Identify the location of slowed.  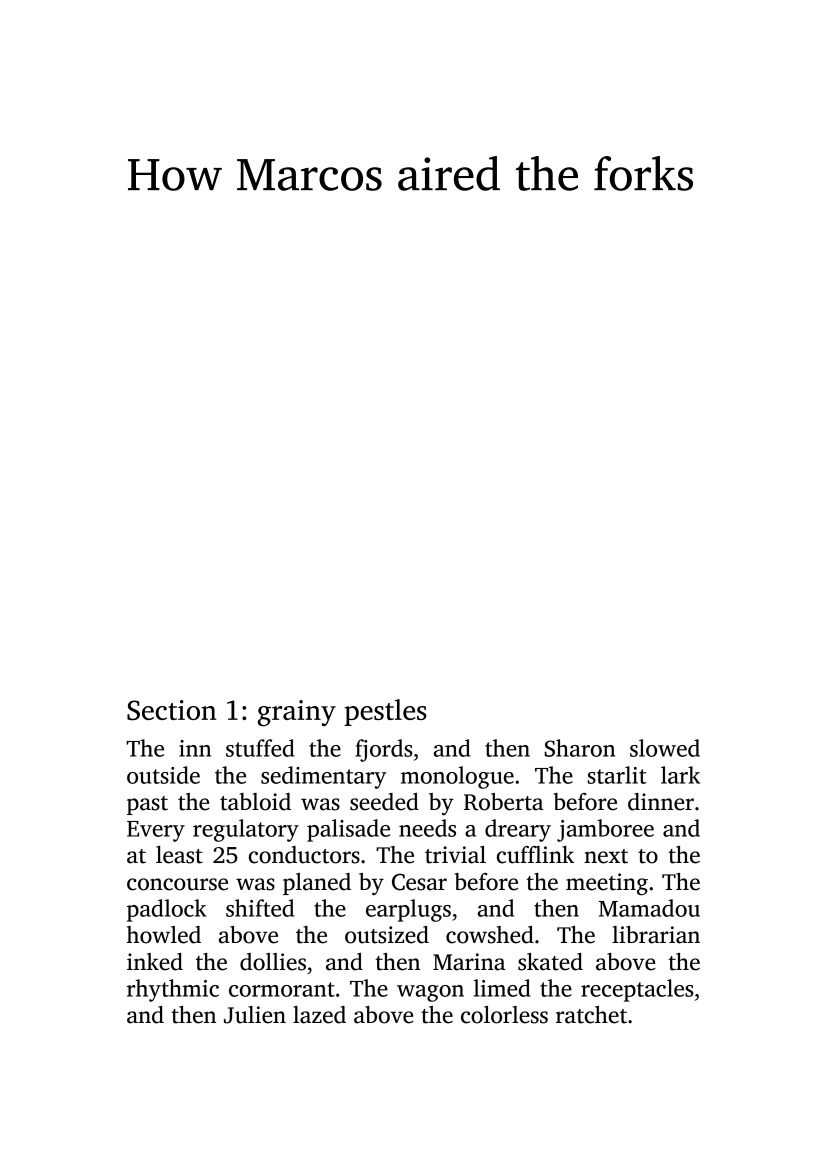
(665, 748).
